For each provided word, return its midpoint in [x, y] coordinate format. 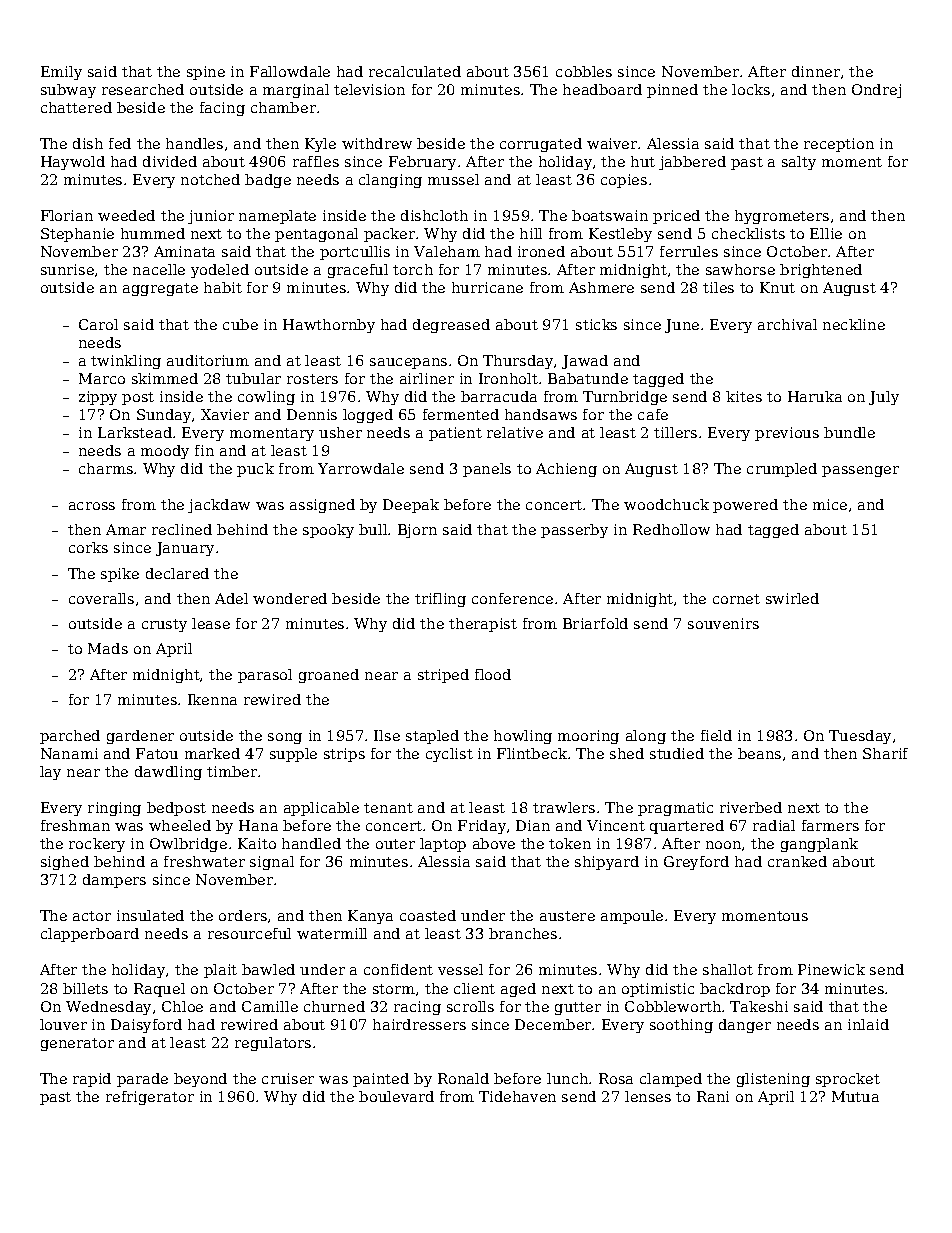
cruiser [288, 1078]
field [716, 735]
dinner [816, 71]
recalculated [415, 71]
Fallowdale [290, 71]
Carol [98, 324]
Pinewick [831, 969]
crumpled [782, 470]
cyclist [449, 755]
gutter [578, 1008]
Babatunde [588, 378]
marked [212, 753]
